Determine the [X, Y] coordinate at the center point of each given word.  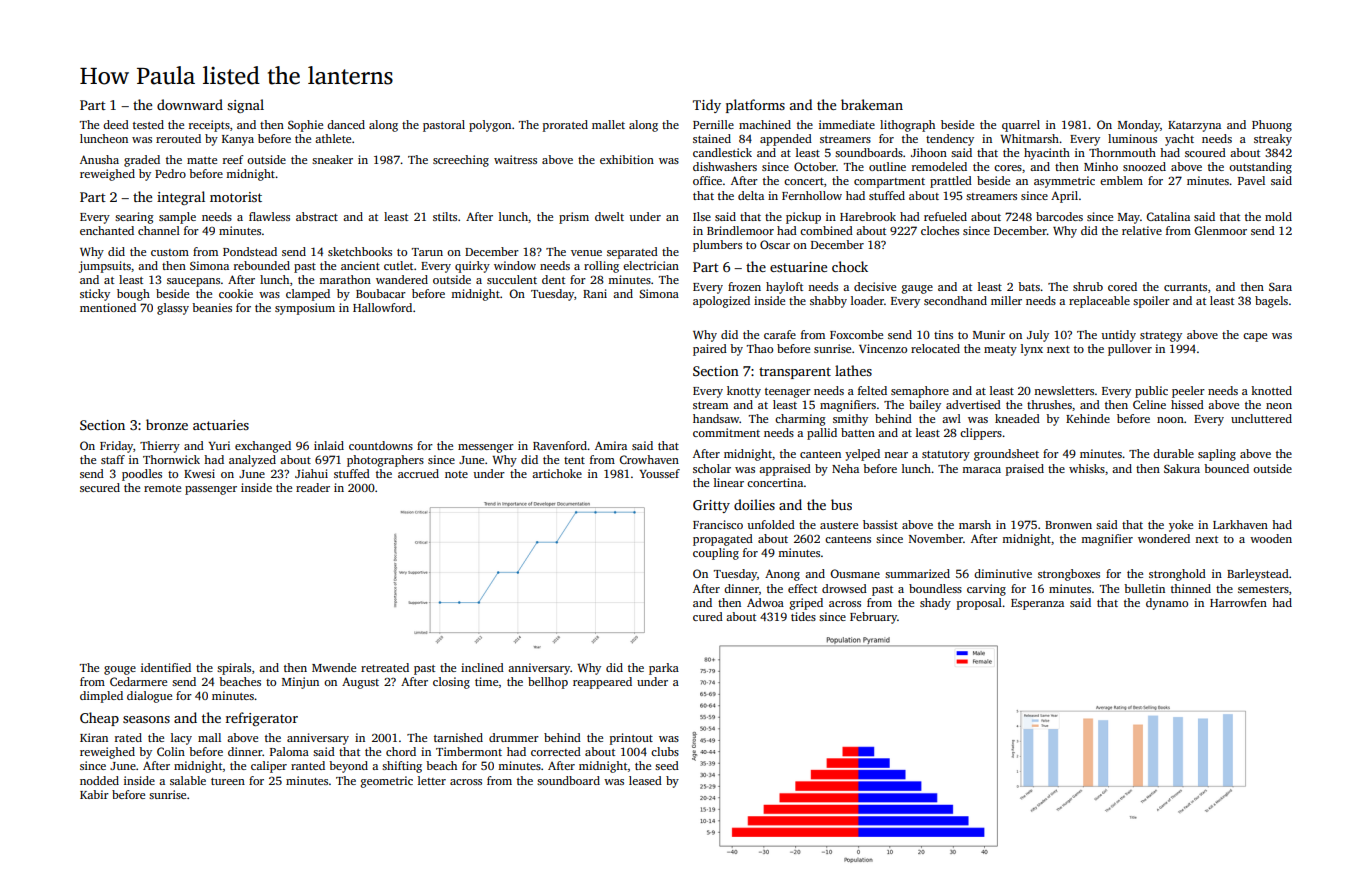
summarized [917, 573]
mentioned [108, 307]
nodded [99, 780]
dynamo [1167, 604]
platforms [755, 106]
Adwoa [765, 602]
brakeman [872, 104]
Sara [1280, 287]
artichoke [557, 473]
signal [245, 106]
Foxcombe [856, 334]
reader [313, 487]
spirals [234, 669]
